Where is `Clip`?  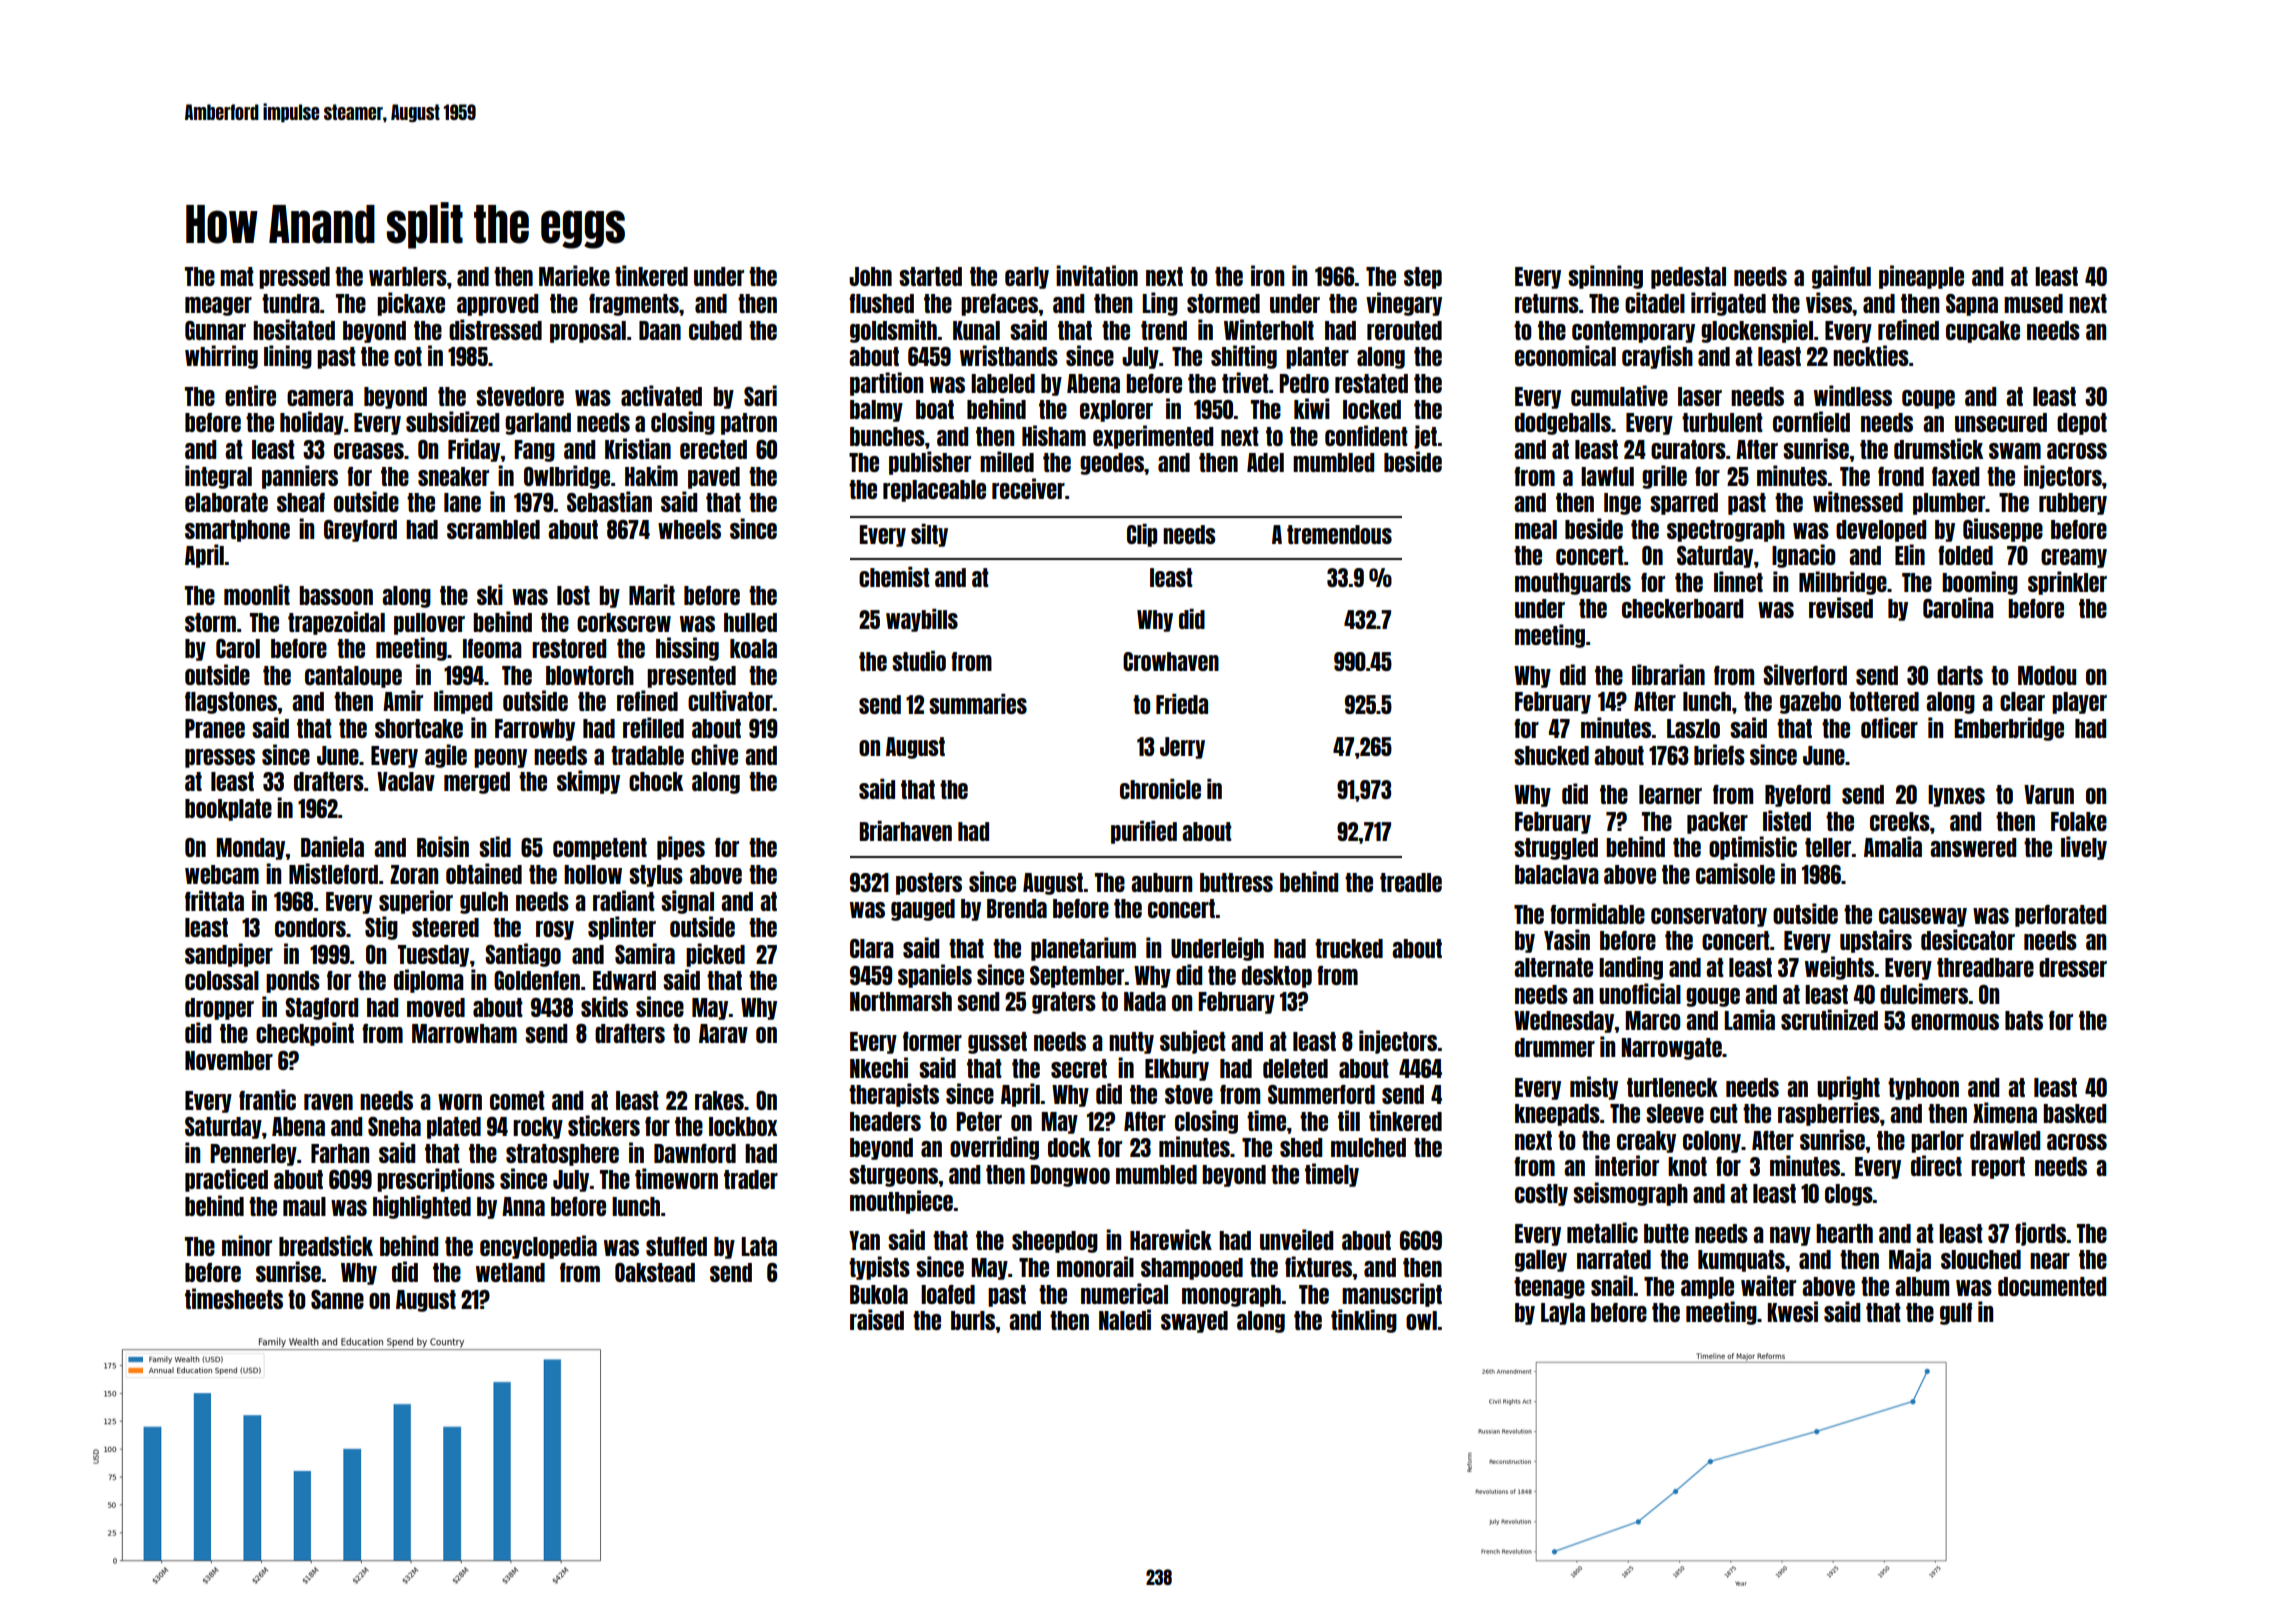
Clip is located at coordinates (1142, 535).
